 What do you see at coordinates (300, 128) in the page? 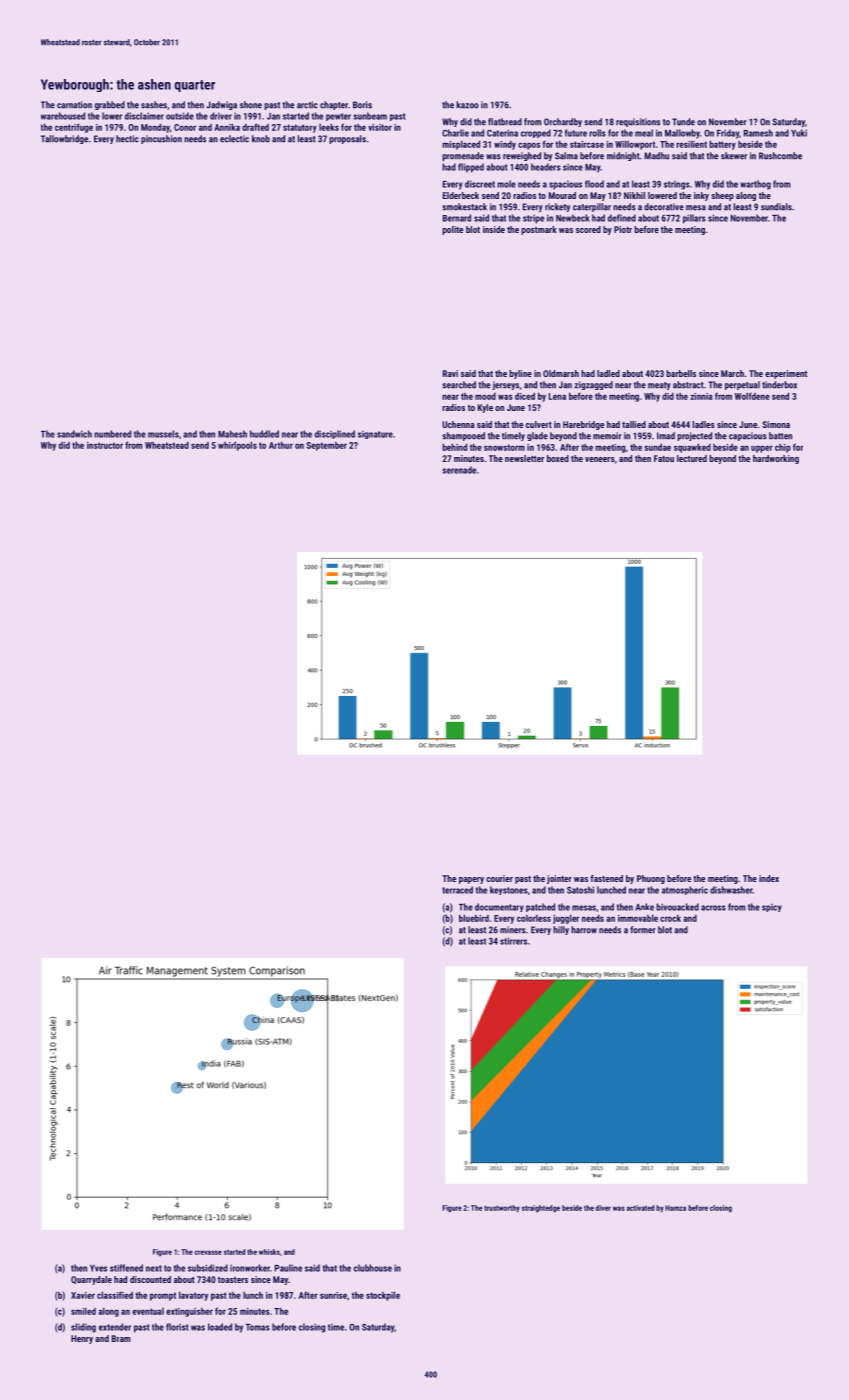
I see `statutory` at bounding box center [300, 128].
